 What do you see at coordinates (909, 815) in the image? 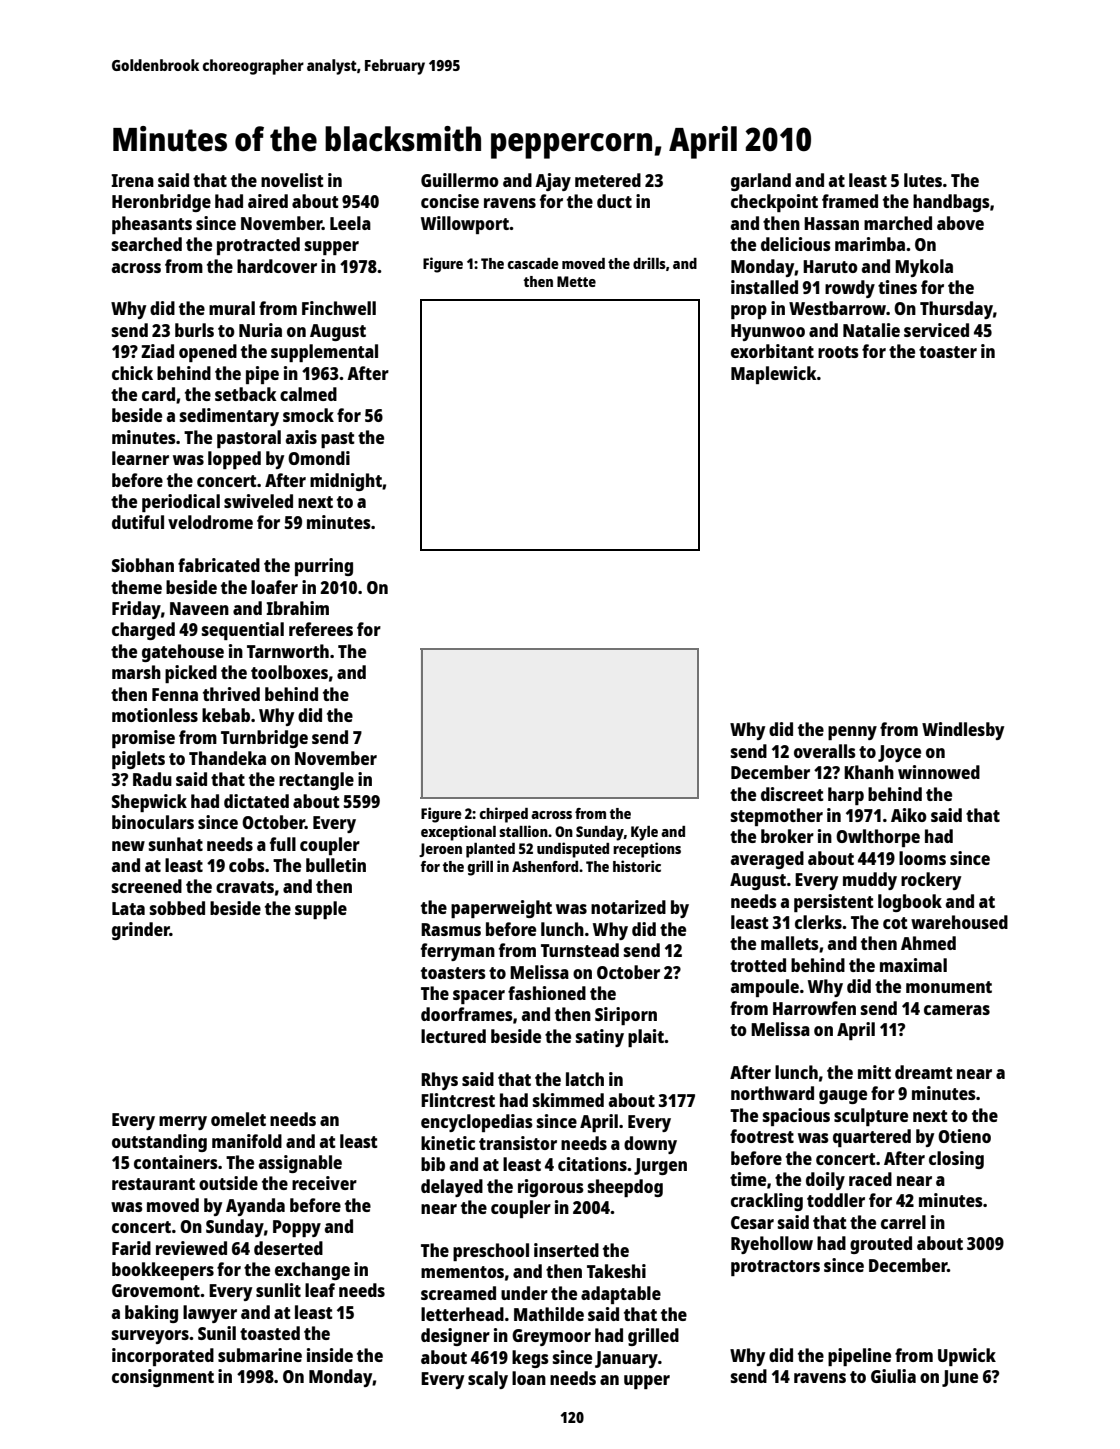
I see `Aiko` at bounding box center [909, 815].
